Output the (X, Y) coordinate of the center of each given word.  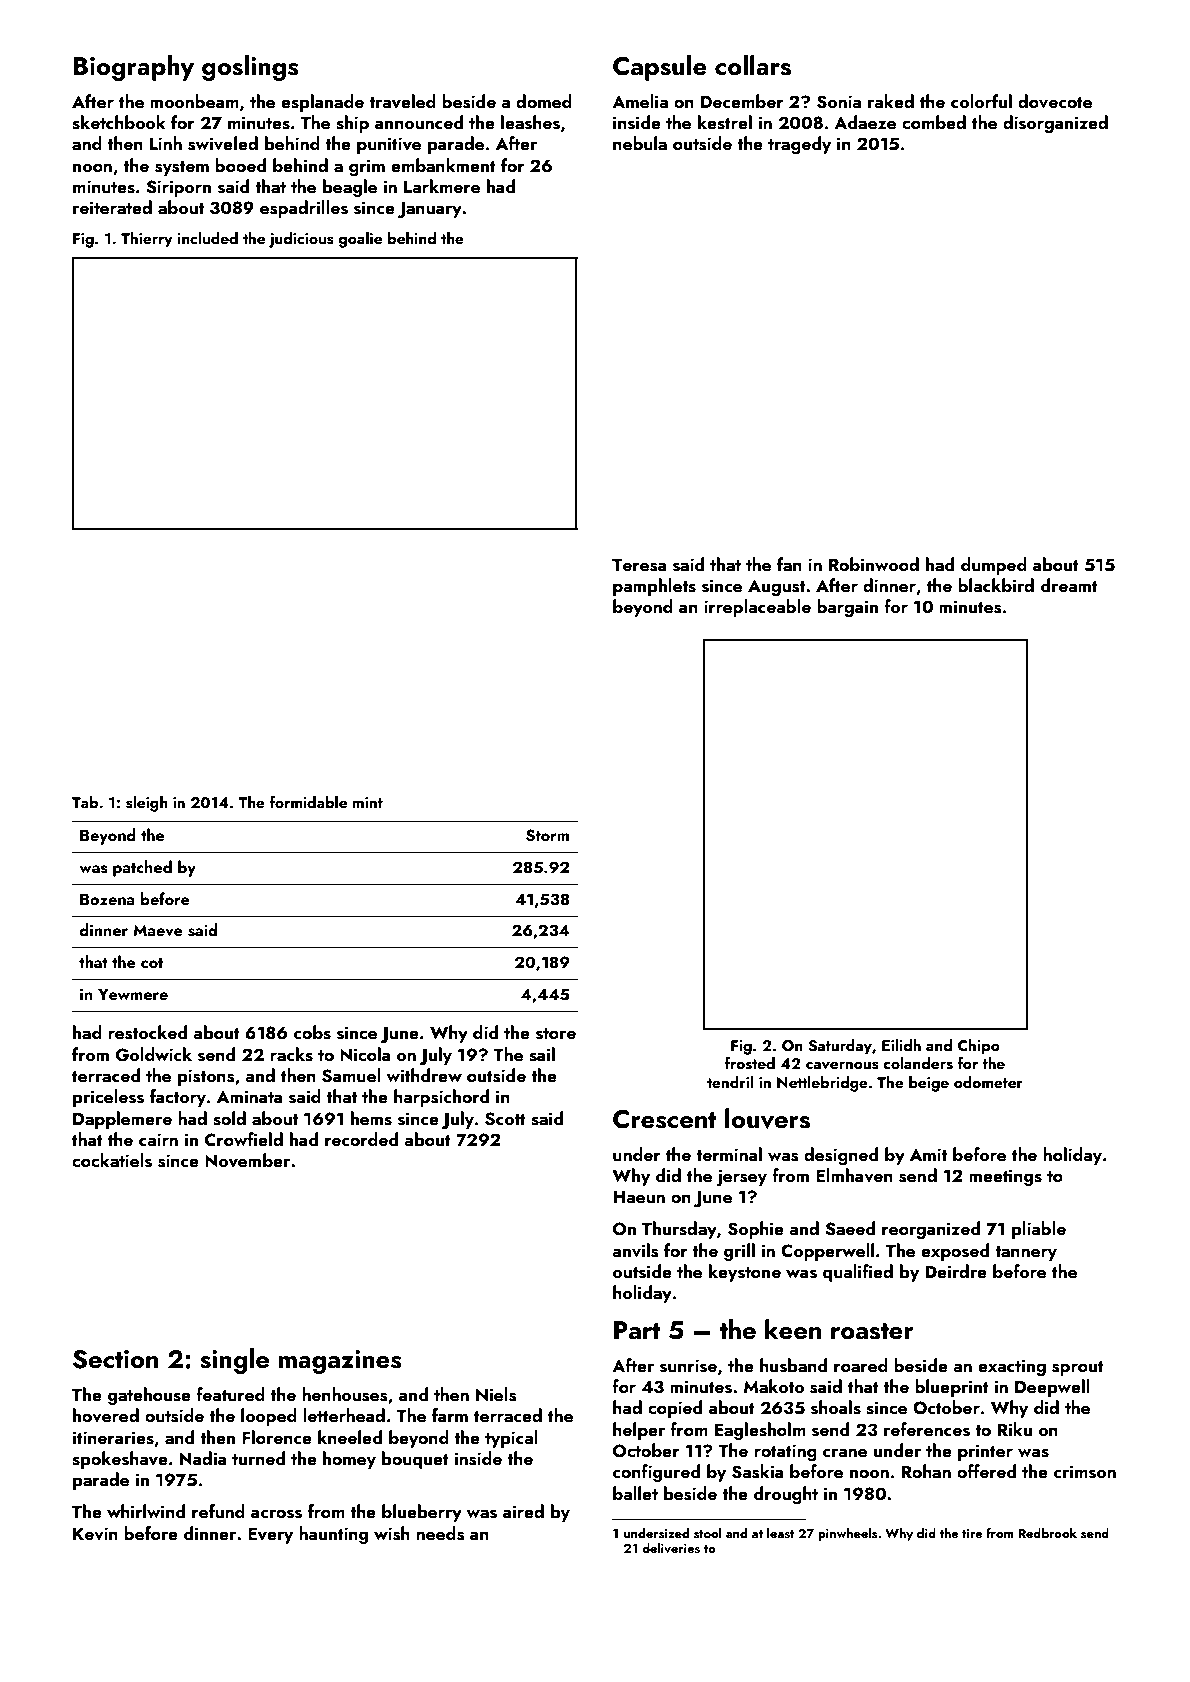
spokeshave (120, 1460)
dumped (994, 566)
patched (142, 868)
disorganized (1055, 124)
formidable (308, 802)
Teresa (639, 565)
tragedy (799, 145)
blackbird (996, 585)
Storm (547, 835)
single (234, 1361)
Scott (505, 1119)
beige (929, 1084)
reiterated (112, 207)
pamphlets (654, 587)
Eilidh (901, 1045)
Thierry (147, 240)
